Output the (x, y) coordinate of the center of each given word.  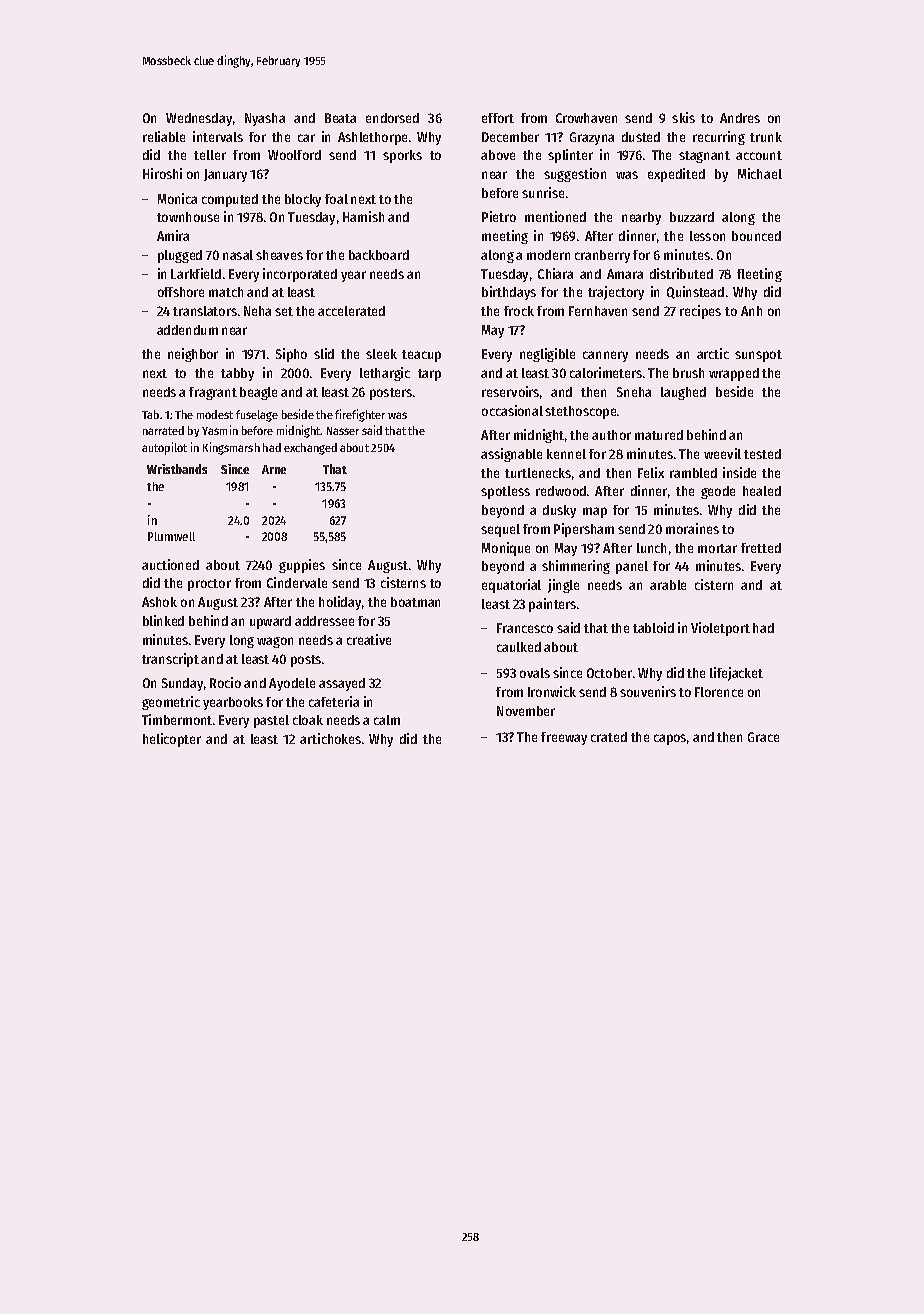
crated (609, 737)
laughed (683, 393)
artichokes (330, 738)
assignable (511, 455)
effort (498, 118)
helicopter (172, 740)
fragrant (213, 393)
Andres (740, 118)
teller (210, 155)
